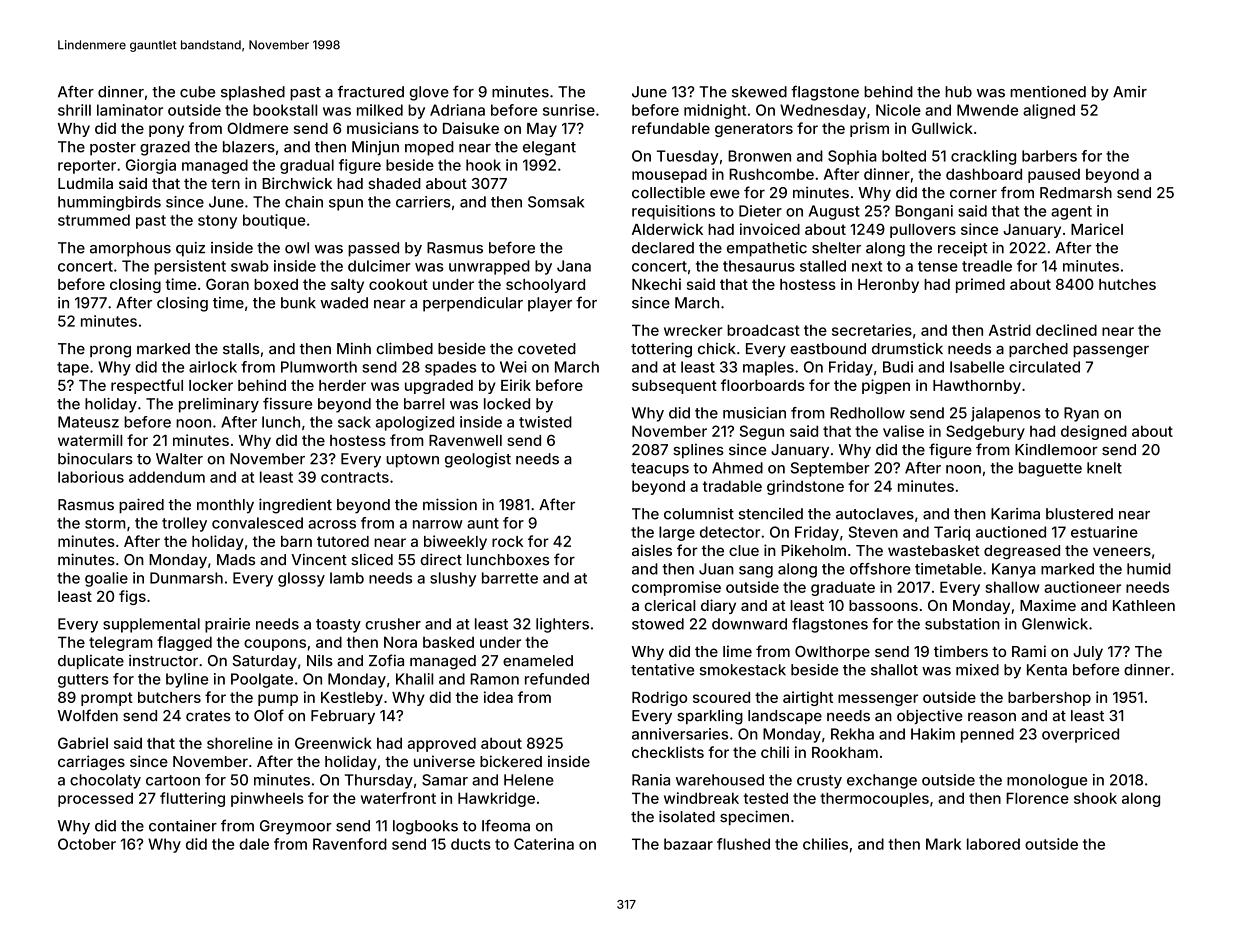 This image has height=952, width=1233. I want to click on paused, so click(1054, 176).
